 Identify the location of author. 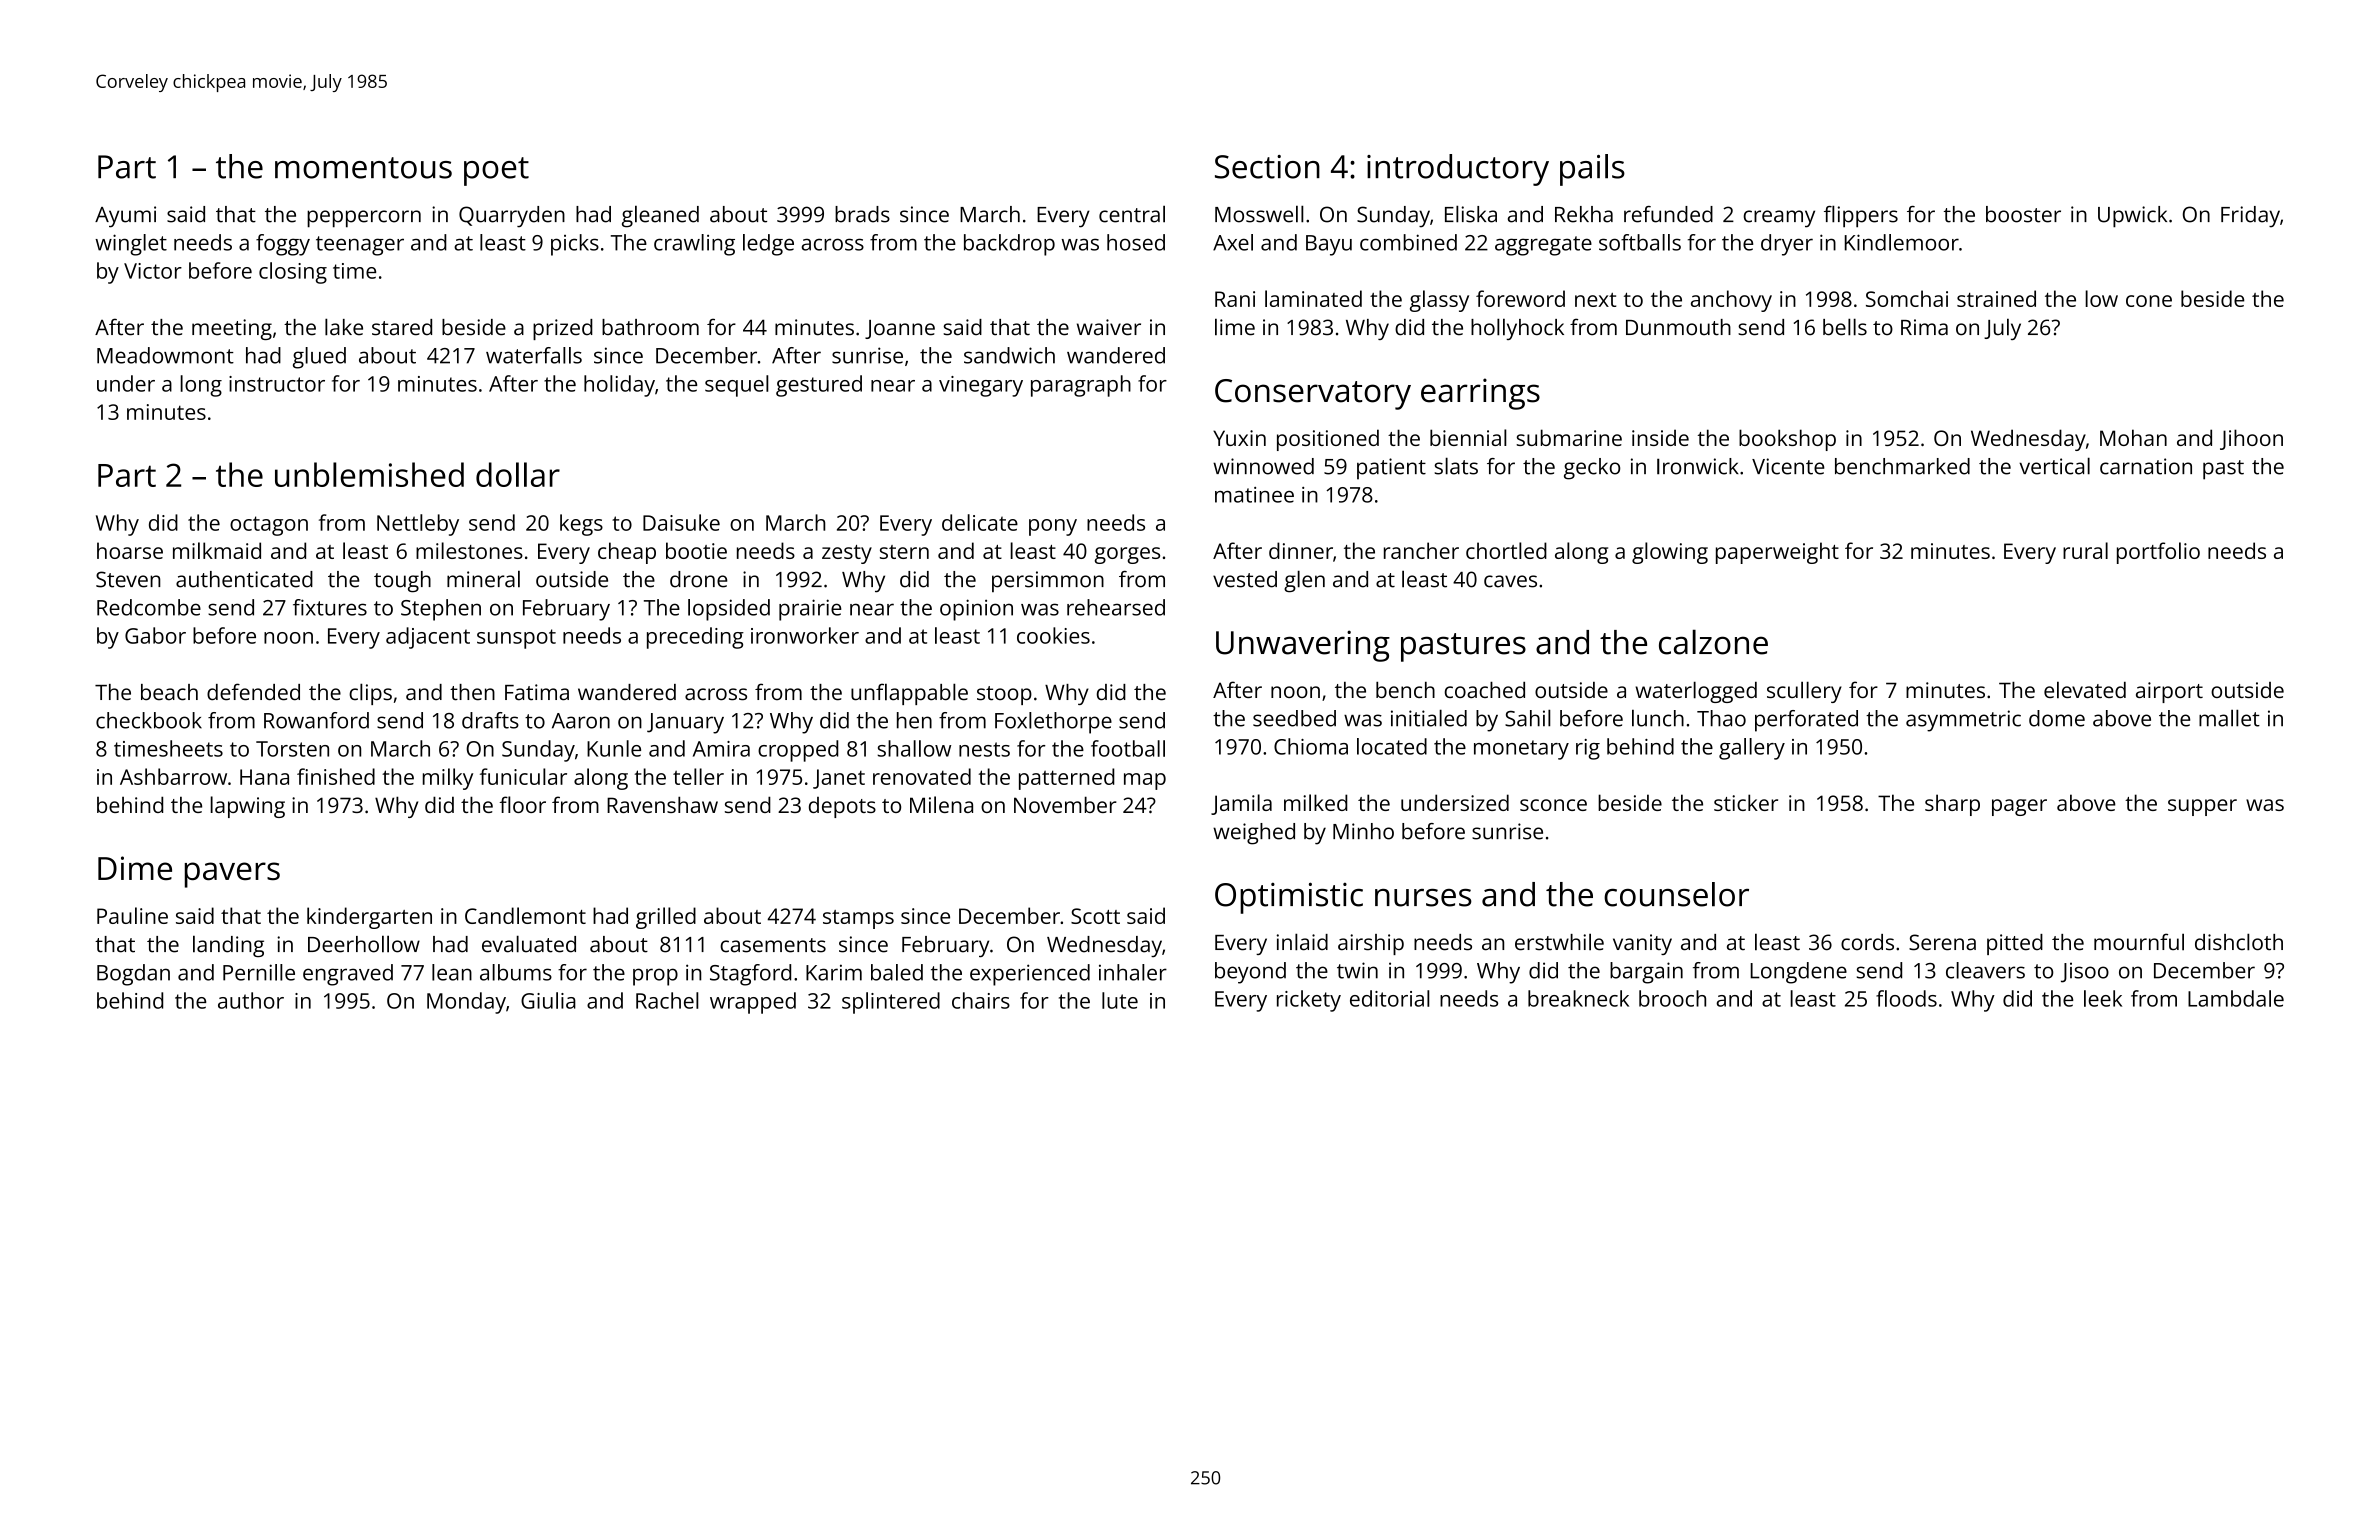
(251, 1000).
